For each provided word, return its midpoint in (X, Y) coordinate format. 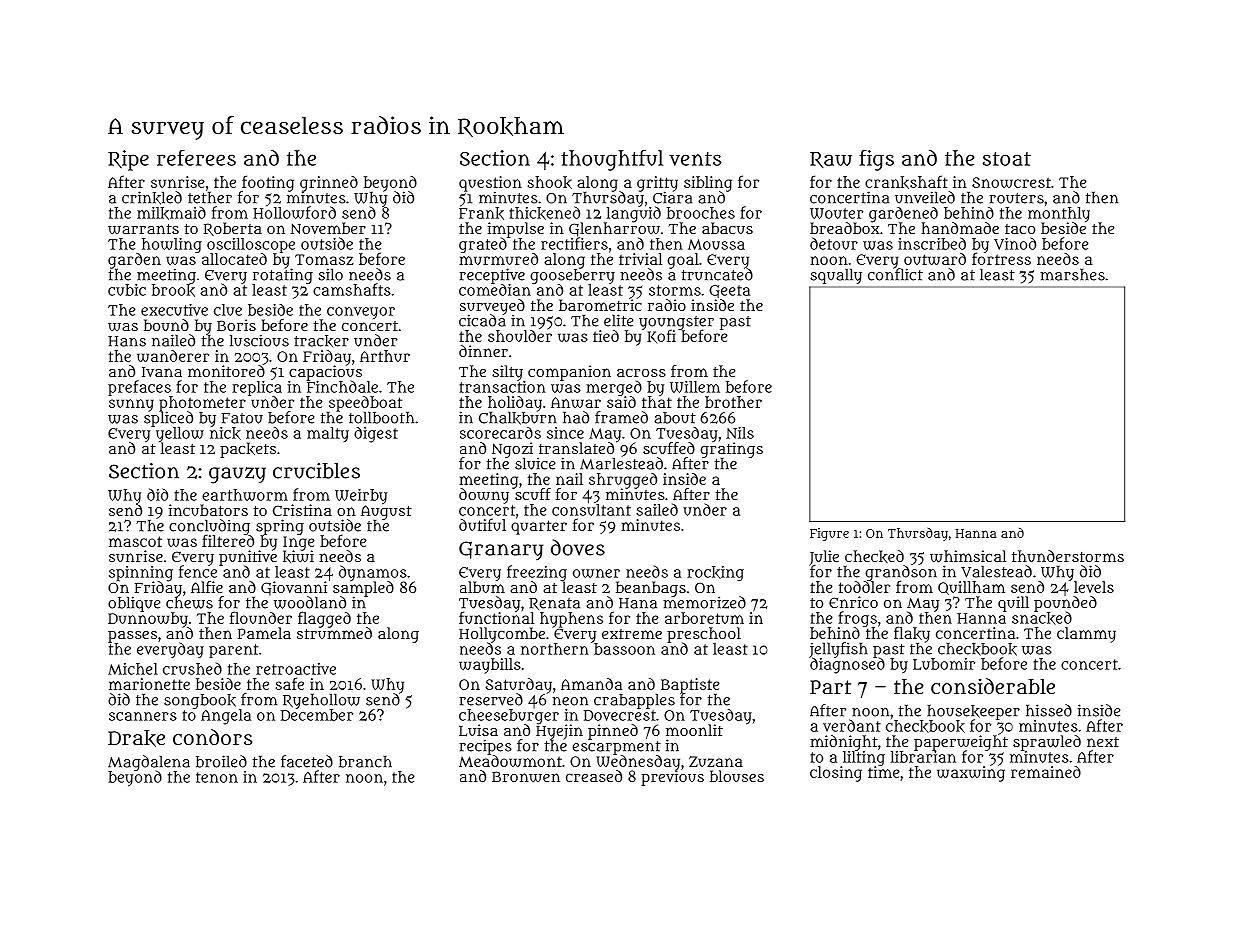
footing (268, 183)
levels (1094, 587)
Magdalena (149, 763)
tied (606, 336)
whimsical (968, 556)
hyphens (571, 620)
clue (228, 310)
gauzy (237, 475)
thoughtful (612, 160)
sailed (657, 509)
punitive (248, 558)
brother (733, 402)
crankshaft (906, 182)
